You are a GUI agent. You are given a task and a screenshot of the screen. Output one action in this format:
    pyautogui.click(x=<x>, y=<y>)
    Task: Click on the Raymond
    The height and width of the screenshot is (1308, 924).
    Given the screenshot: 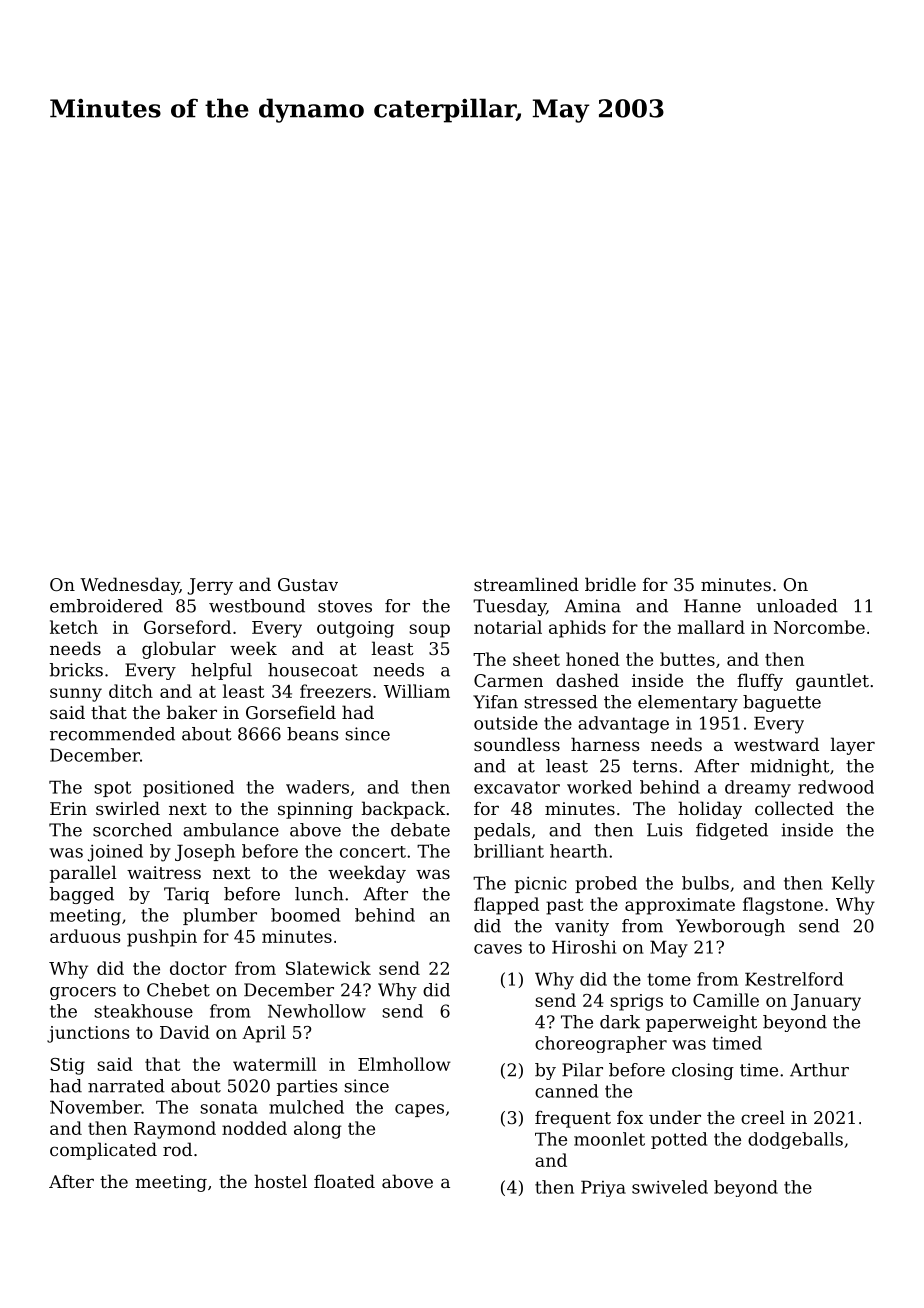 What is the action you would take?
    pyautogui.click(x=175, y=1130)
